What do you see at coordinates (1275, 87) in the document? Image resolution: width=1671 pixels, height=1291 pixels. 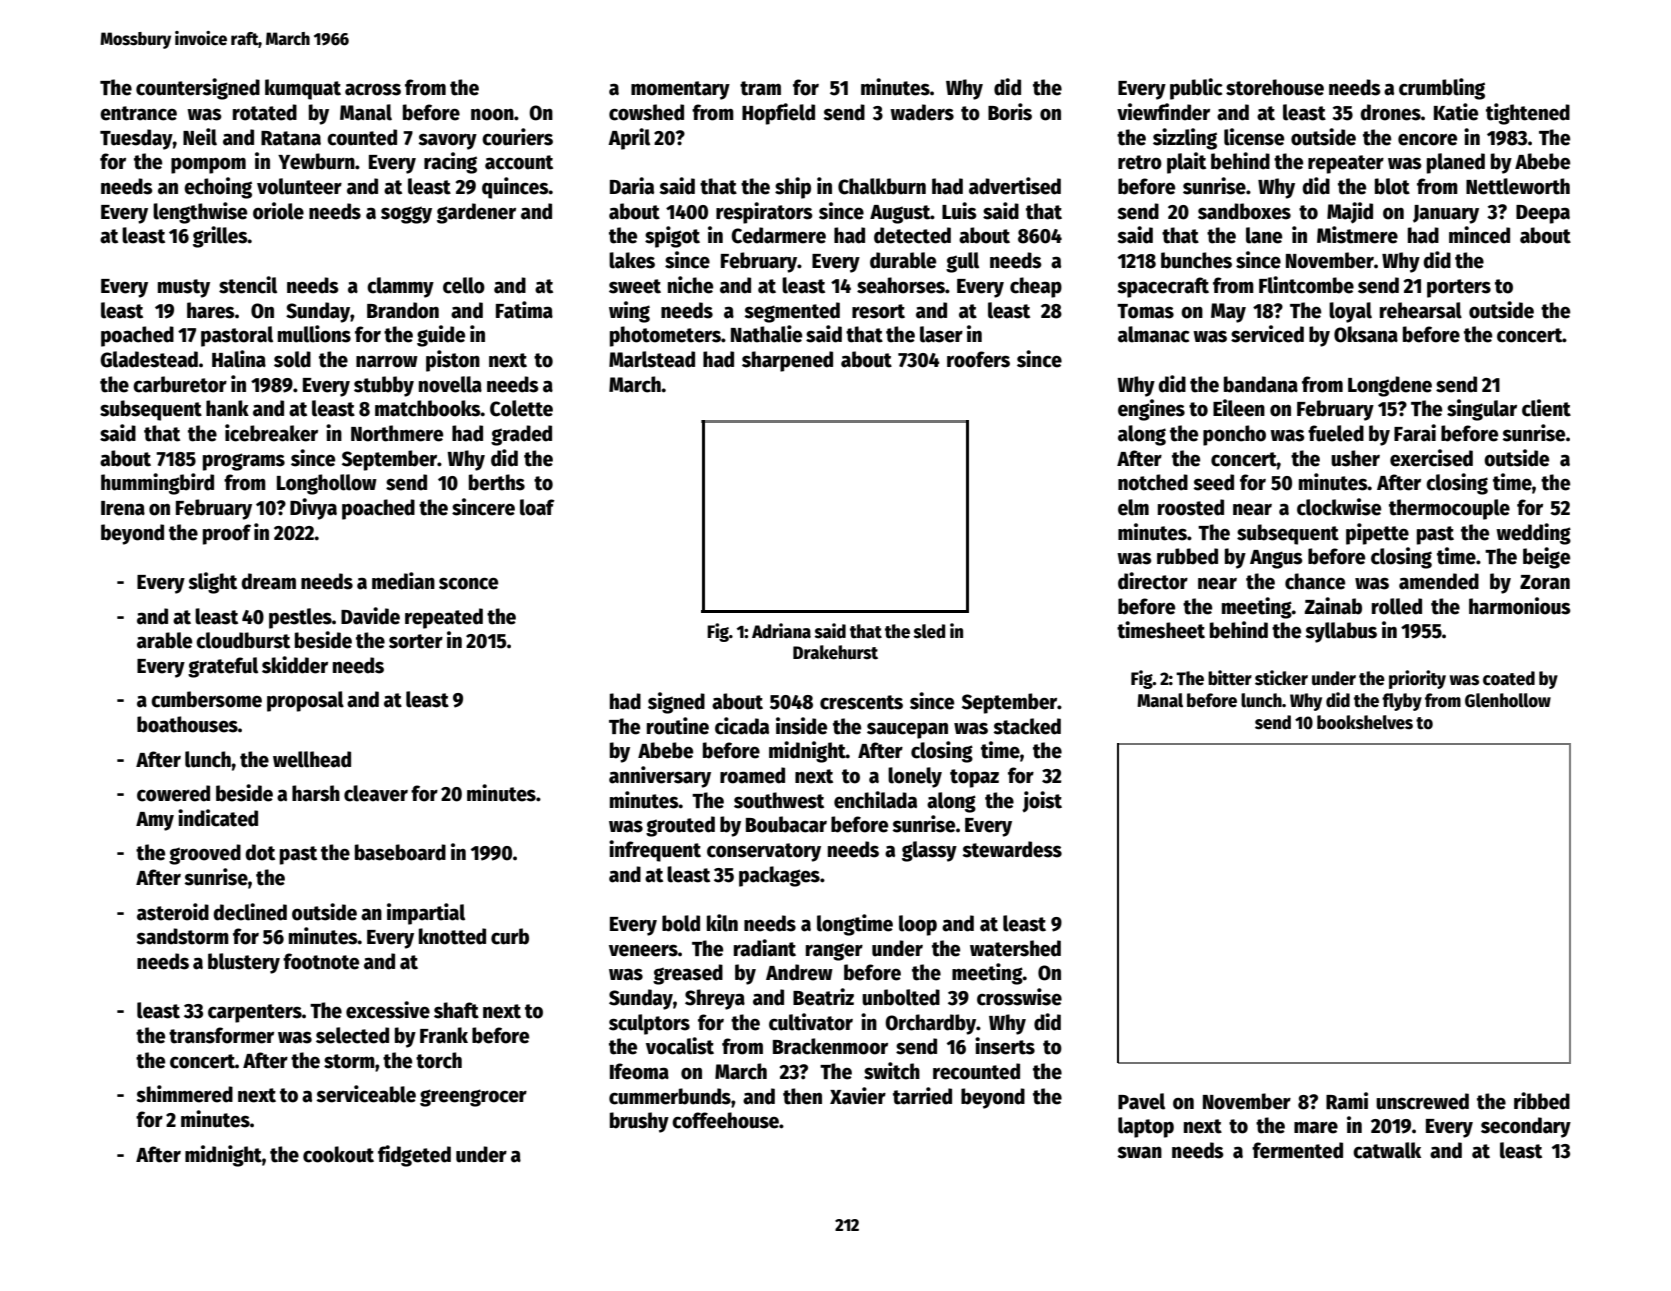 I see `storehouse` at bounding box center [1275, 87].
